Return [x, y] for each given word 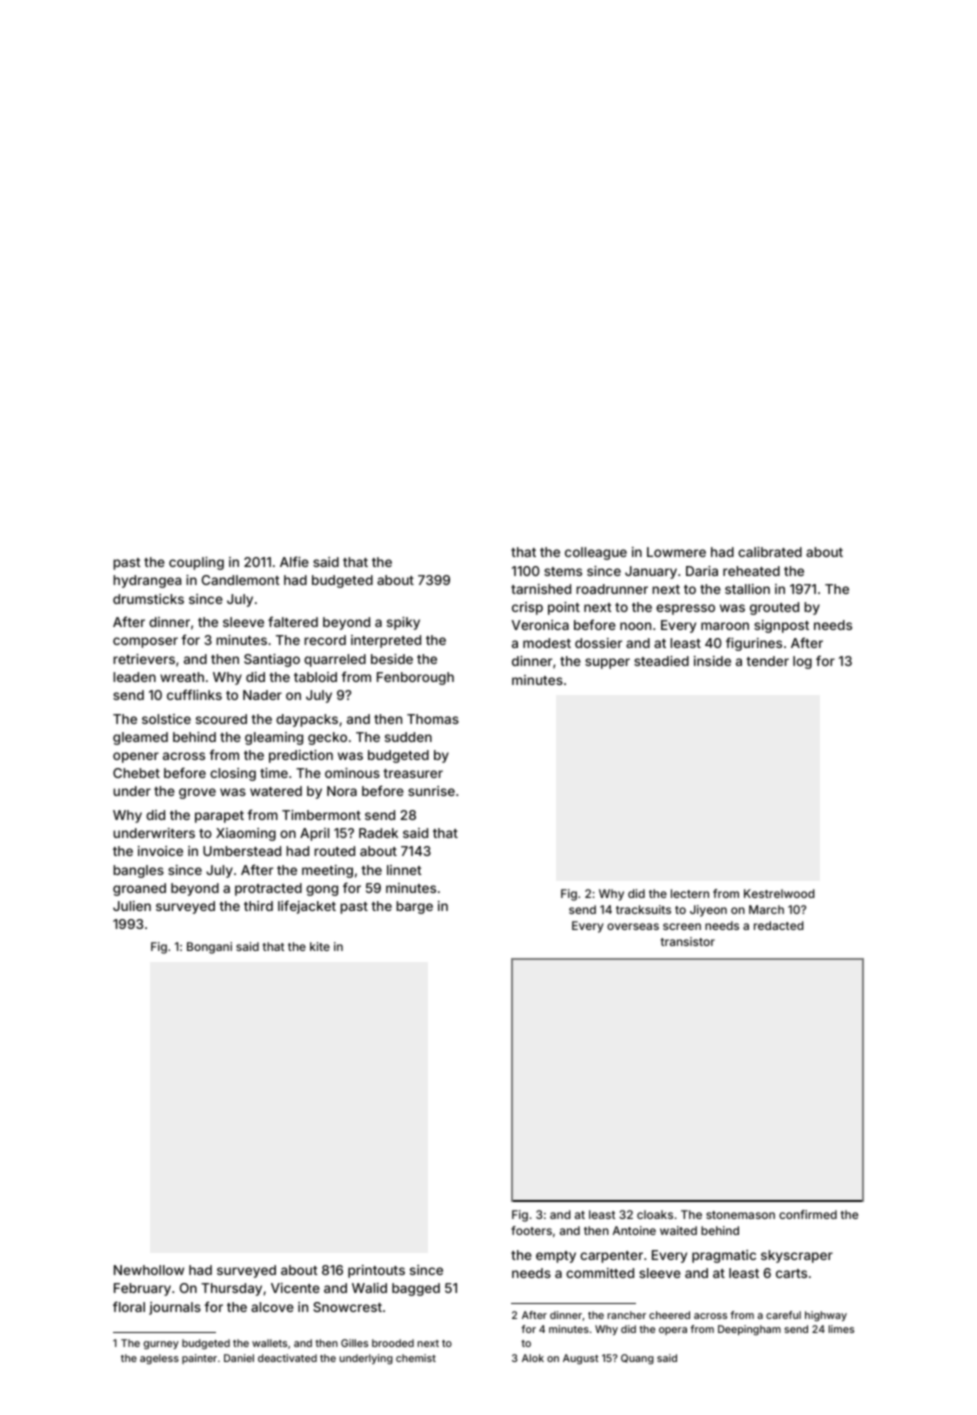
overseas [633, 926]
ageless [159, 1359]
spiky [403, 623]
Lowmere [676, 552]
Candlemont [240, 580]
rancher [627, 1315]
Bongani [209, 948]
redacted [779, 925]
